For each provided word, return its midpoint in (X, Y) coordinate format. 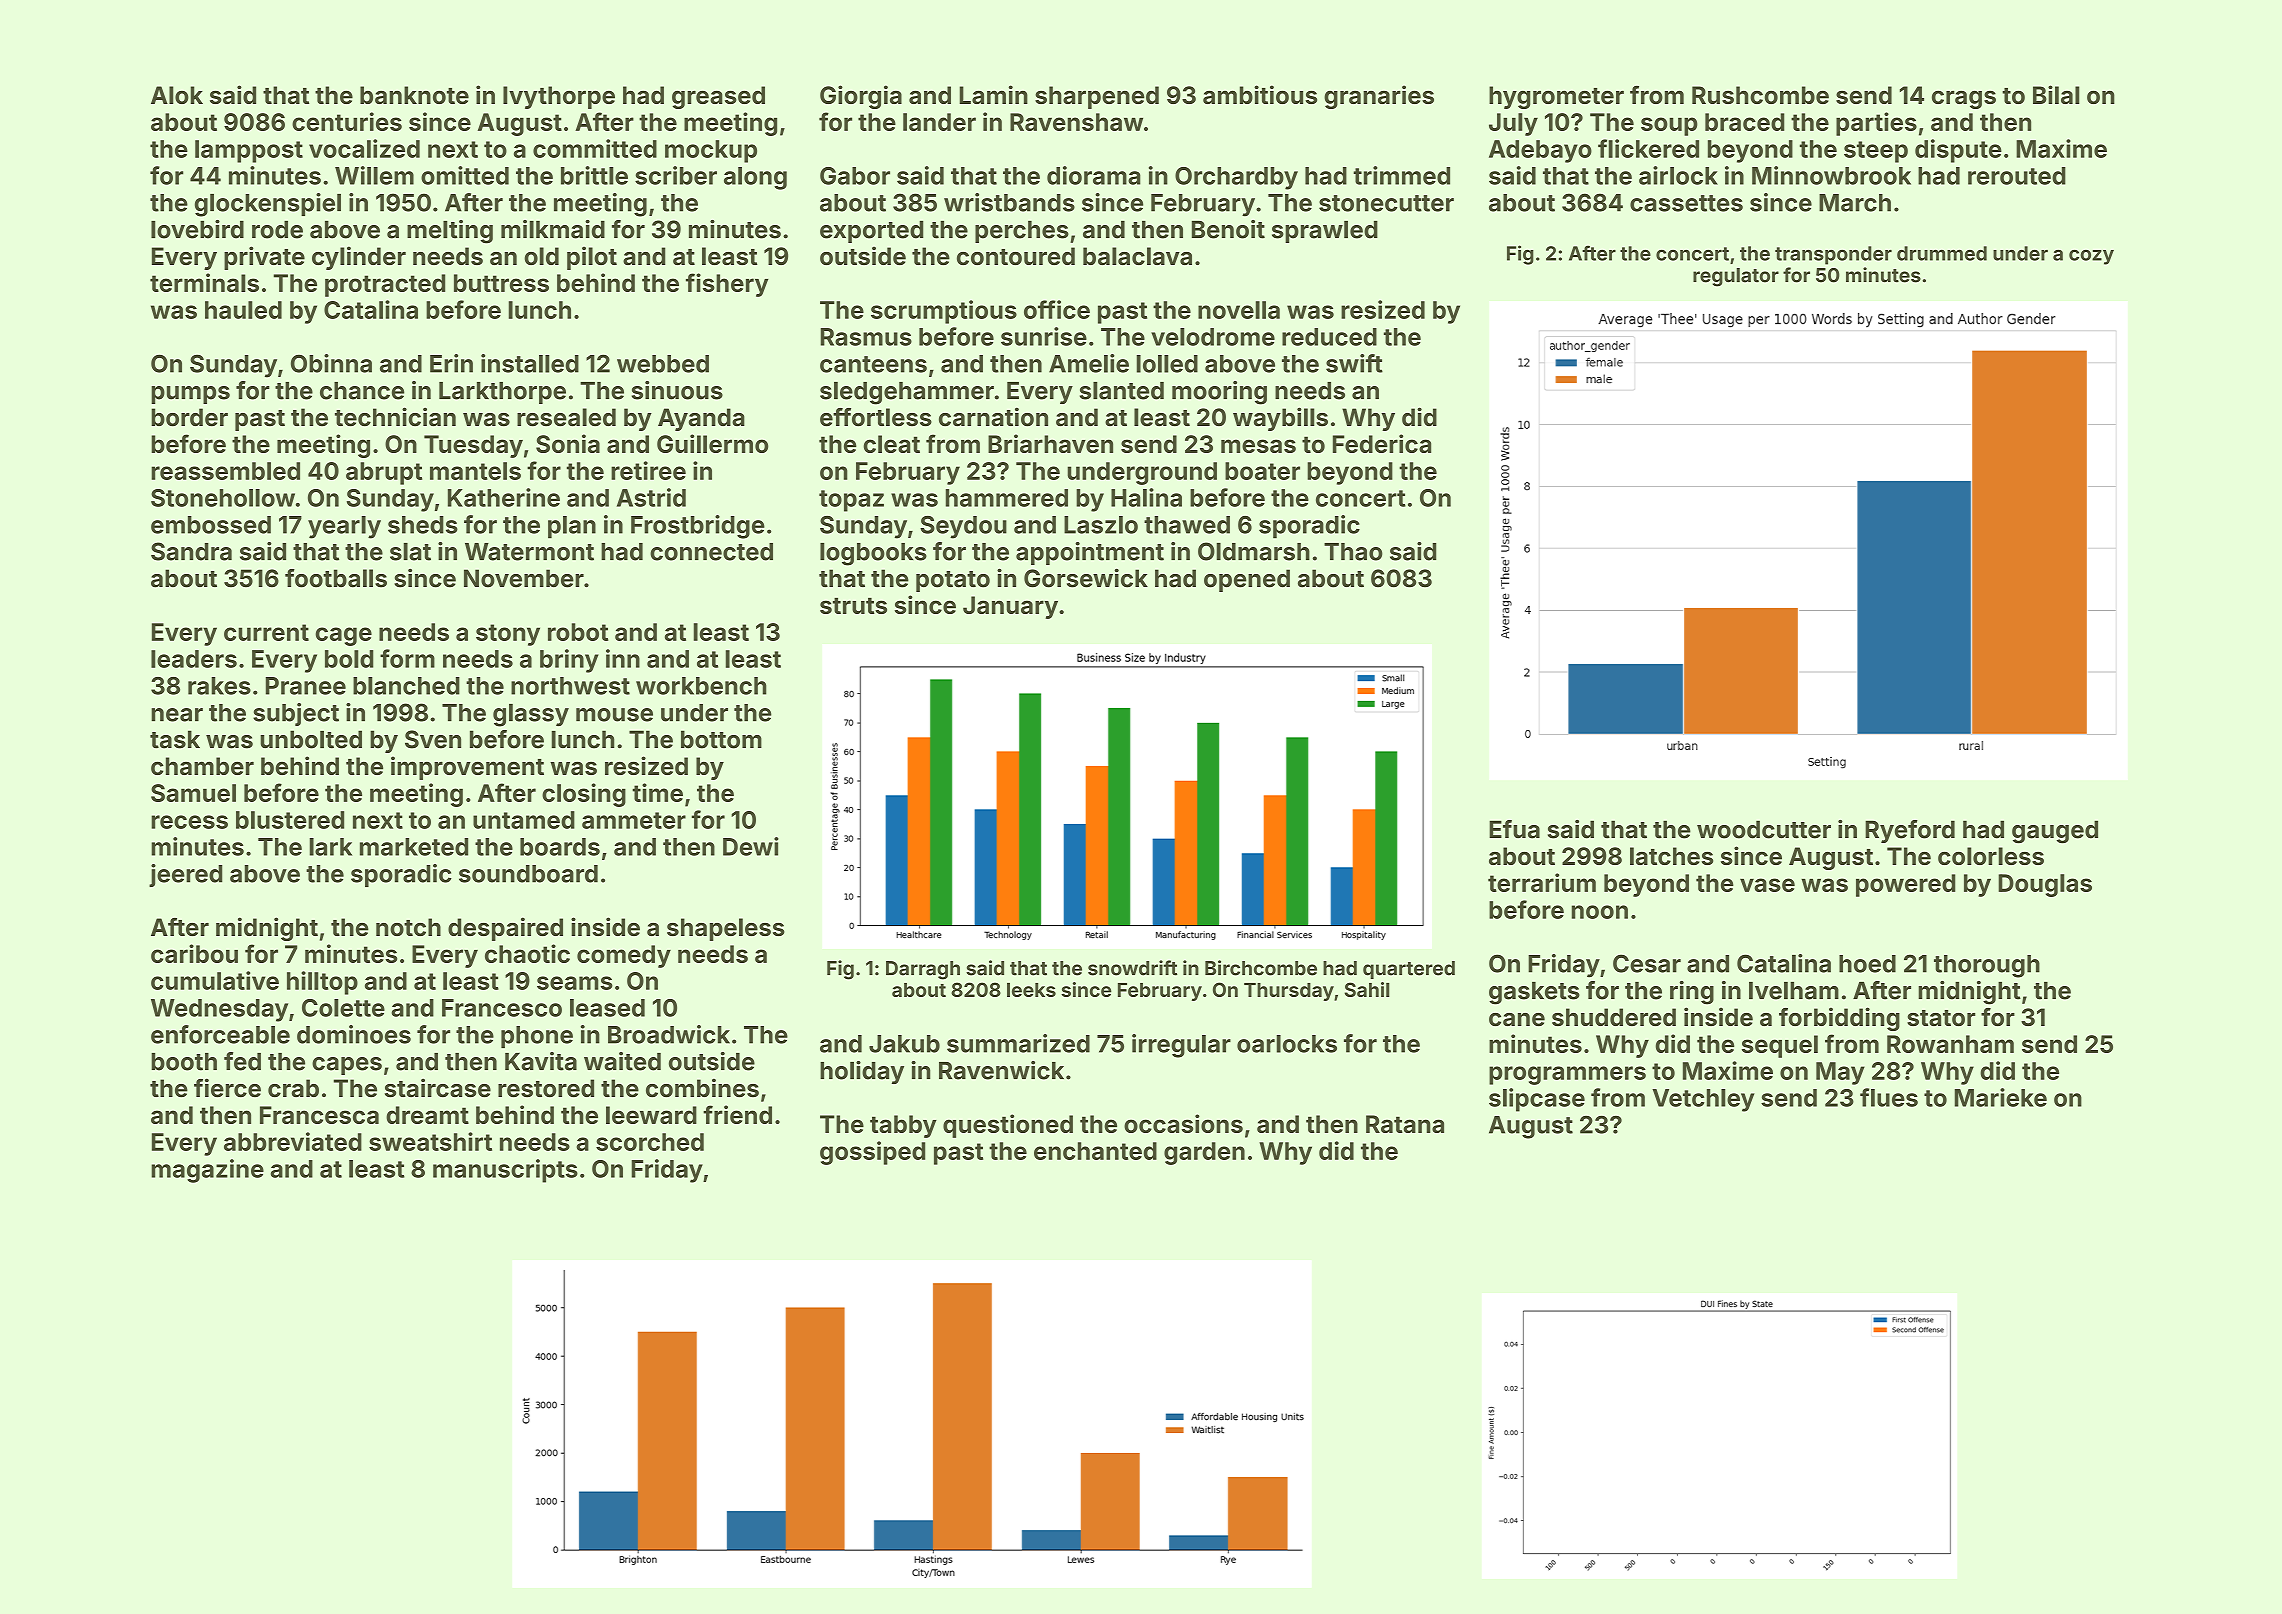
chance (362, 391)
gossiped (872, 1153)
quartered (1409, 970)
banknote (414, 95)
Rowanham (1950, 1044)
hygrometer (1556, 97)
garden (1204, 1153)
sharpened (1097, 97)
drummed (1942, 253)
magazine (207, 1171)
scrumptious (944, 312)
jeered (185, 875)
